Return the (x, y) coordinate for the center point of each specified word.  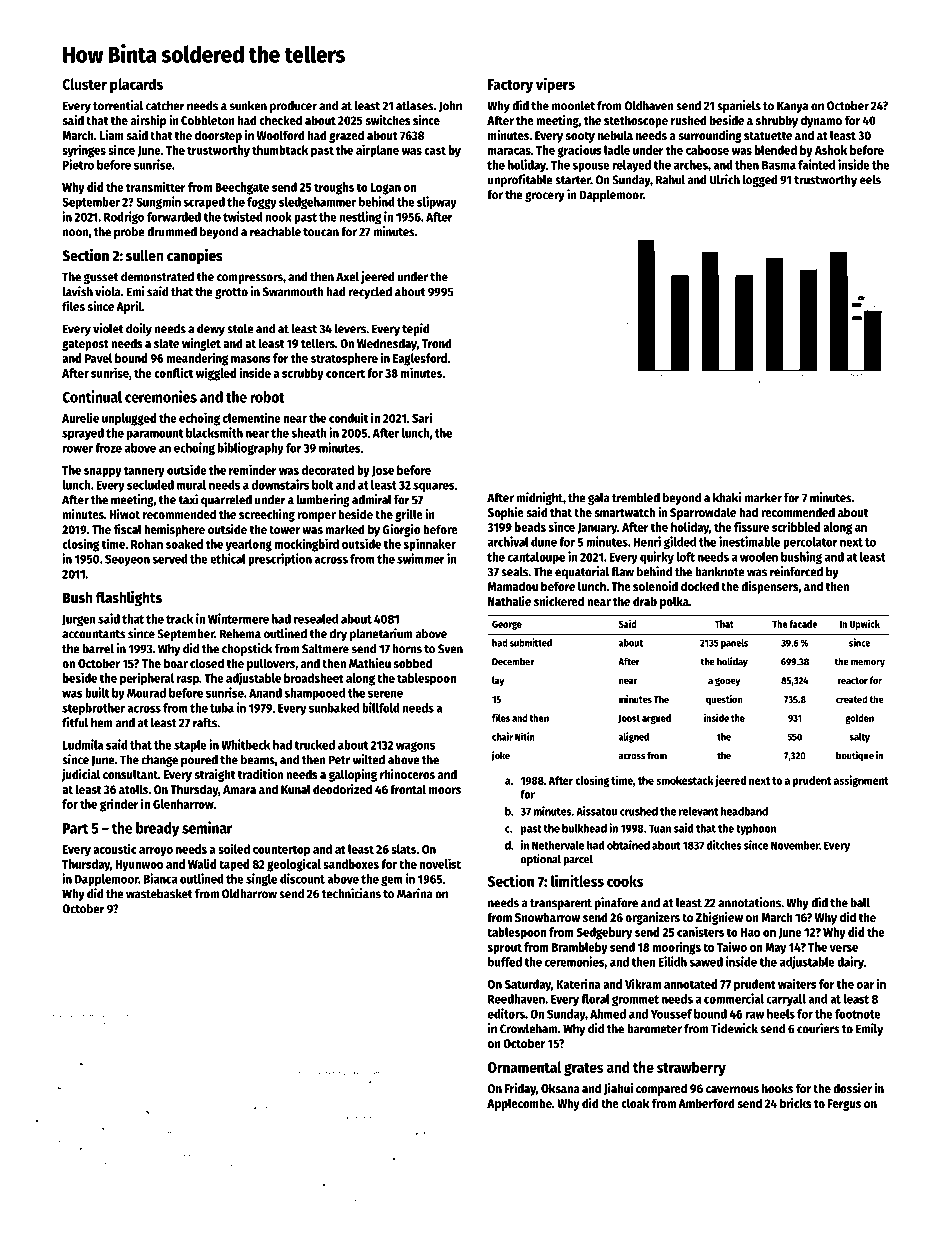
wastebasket (159, 894)
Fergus (844, 1105)
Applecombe (519, 1104)
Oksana (560, 1088)
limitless (577, 880)
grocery (545, 197)
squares (433, 487)
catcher (165, 106)
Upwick (865, 625)
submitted (531, 642)
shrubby (777, 121)
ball (860, 903)
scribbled (796, 526)
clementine (252, 417)
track (179, 619)
